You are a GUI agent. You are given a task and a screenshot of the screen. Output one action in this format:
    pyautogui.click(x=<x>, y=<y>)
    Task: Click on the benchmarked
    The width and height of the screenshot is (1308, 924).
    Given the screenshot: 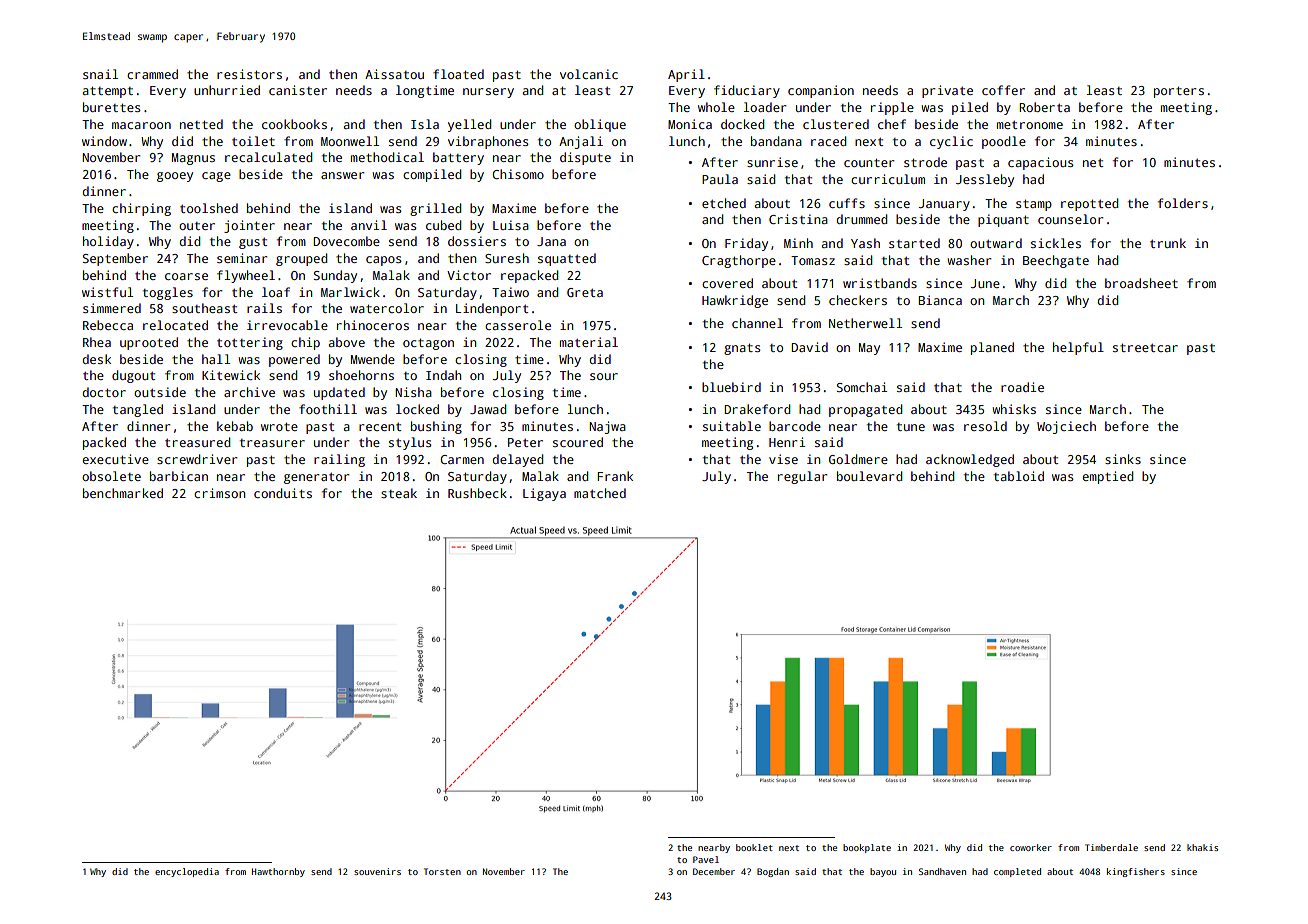 What is the action you would take?
    pyautogui.click(x=123, y=493)
